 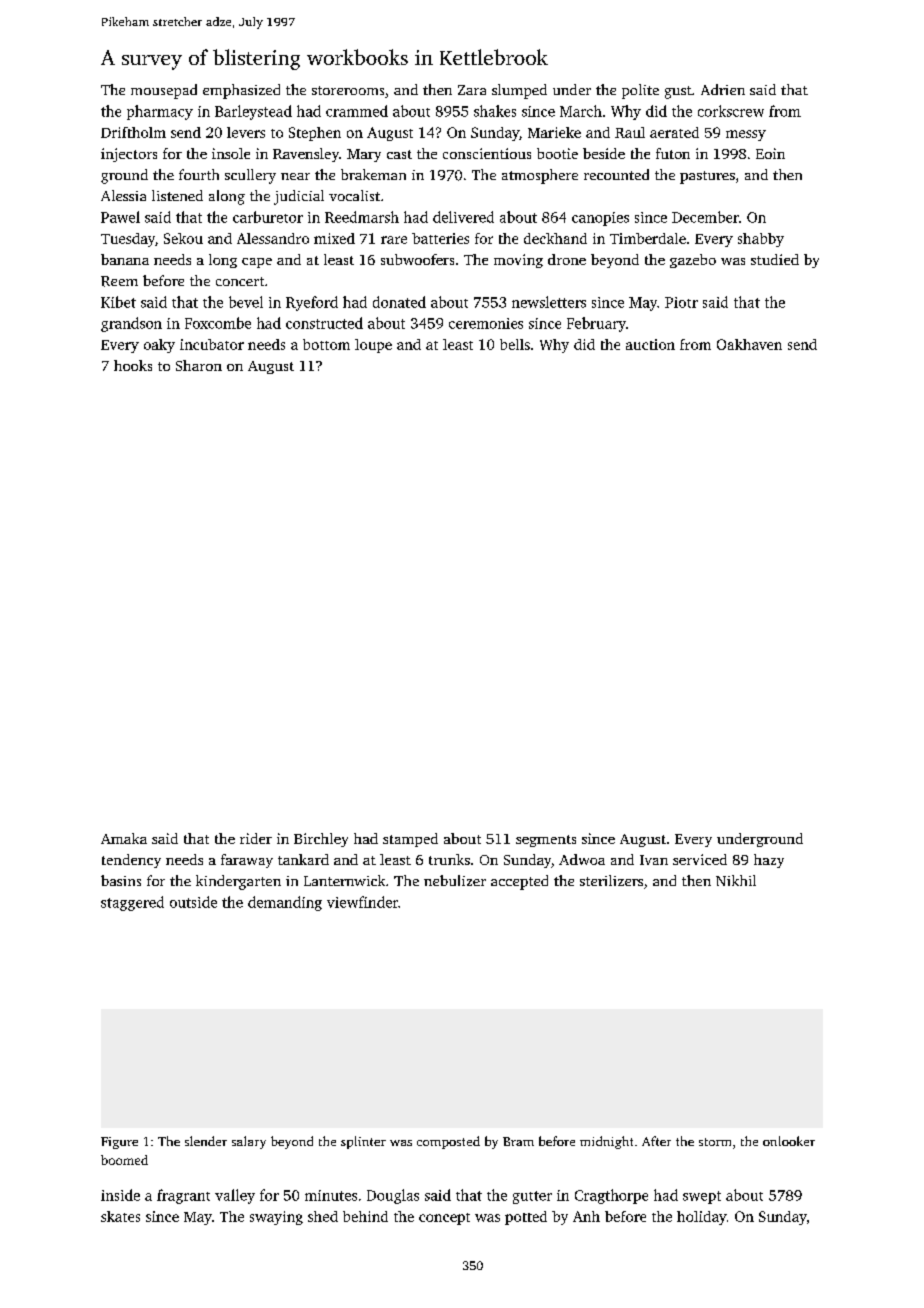 I want to click on Oakhaven, so click(x=749, y=344).
